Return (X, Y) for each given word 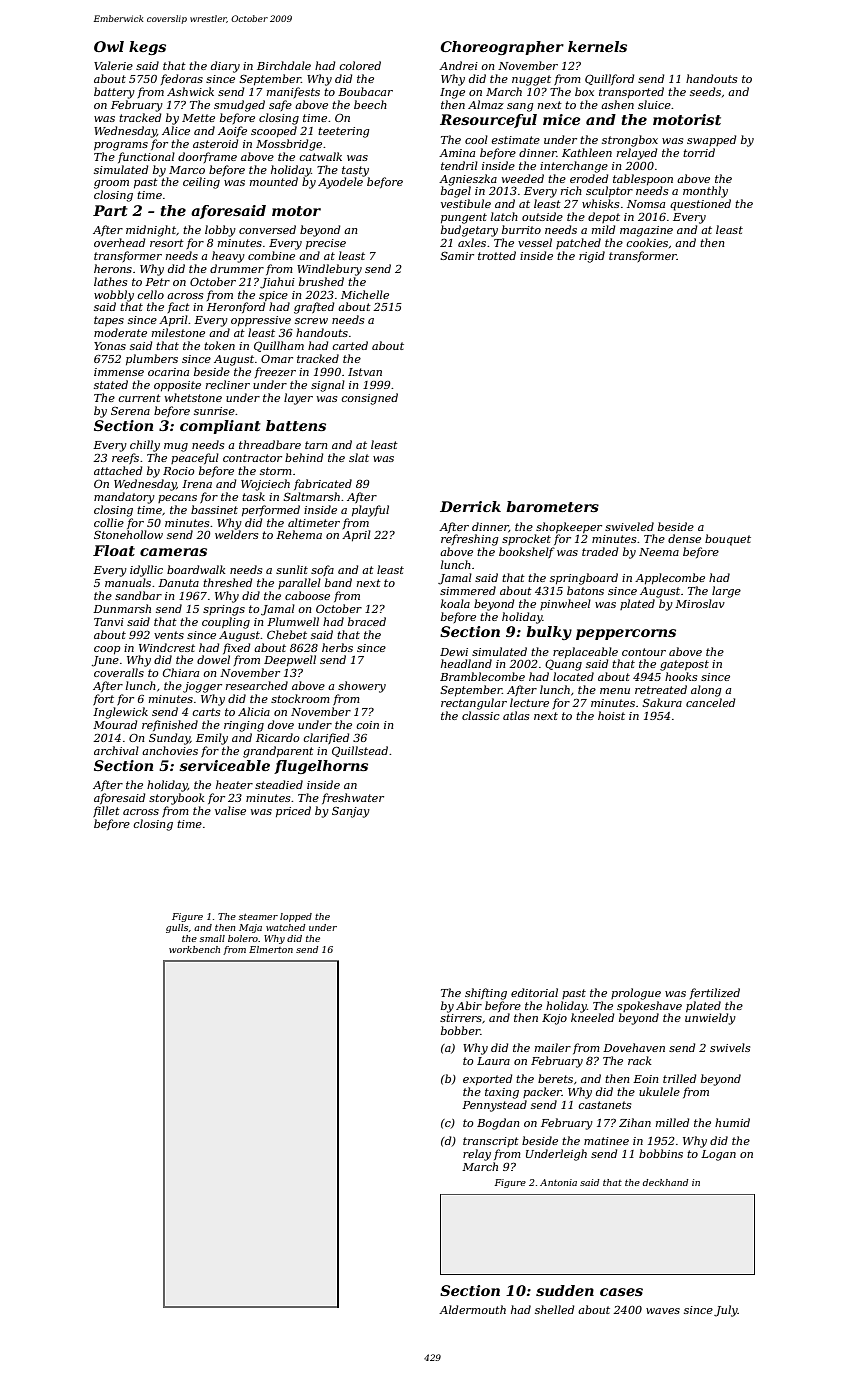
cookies (647, 242)
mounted (274, 181)
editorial (534, 992)
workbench (194, 949)
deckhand (665, 1182)
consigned (369, 399)
